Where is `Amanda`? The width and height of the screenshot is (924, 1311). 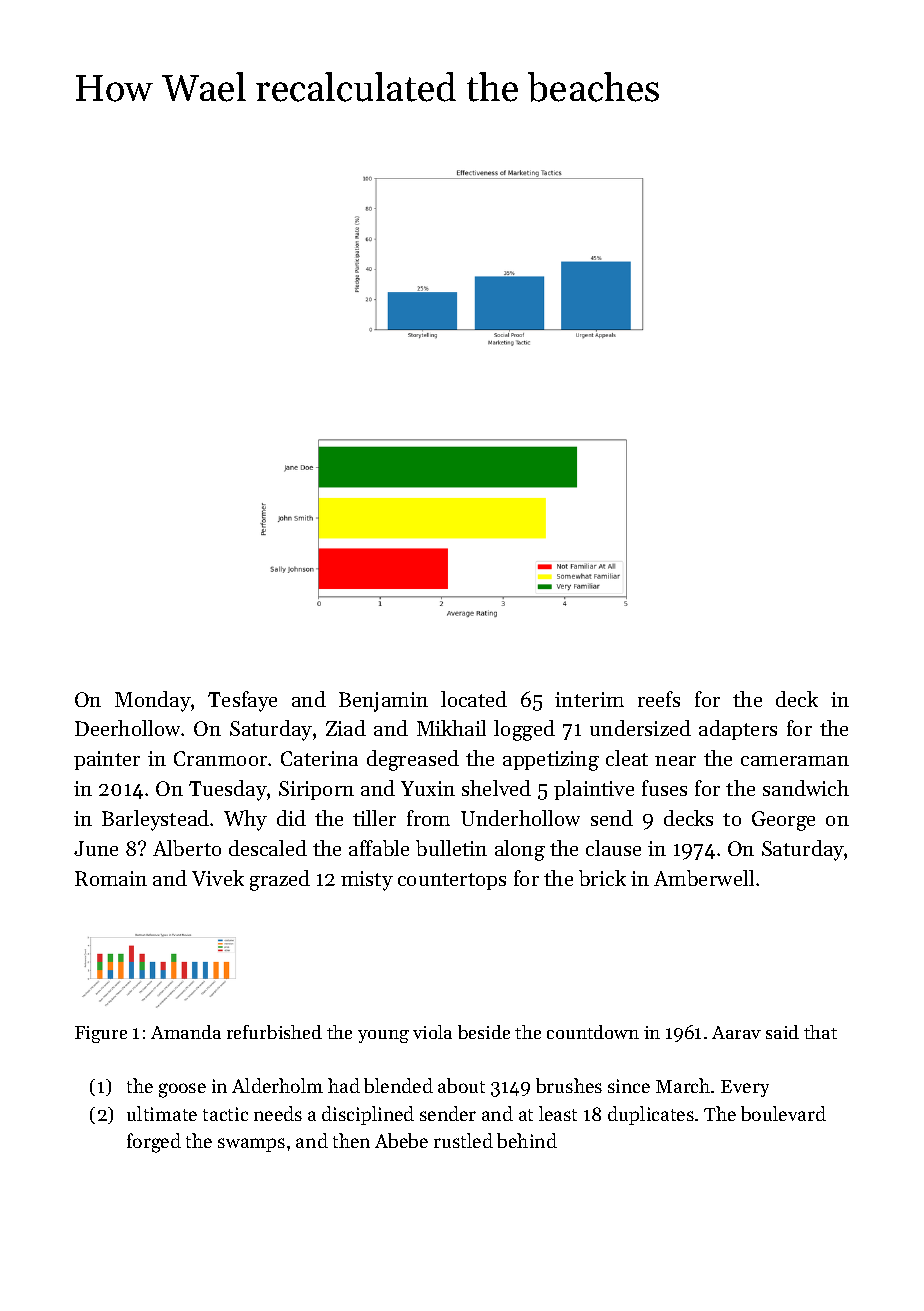
Amanda is located at coordinates (186, 1032).
